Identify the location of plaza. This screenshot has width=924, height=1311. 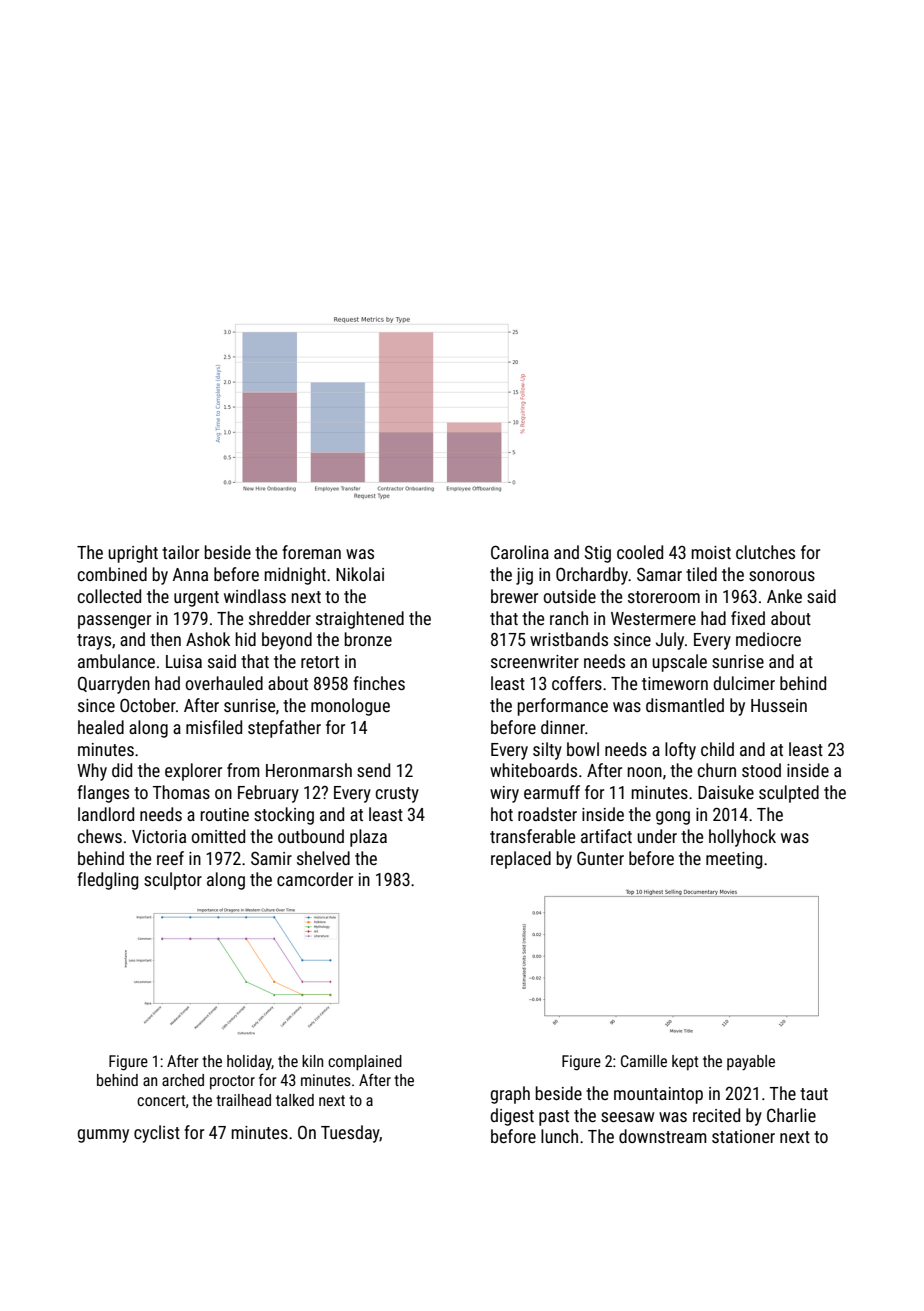
(368, 838).
